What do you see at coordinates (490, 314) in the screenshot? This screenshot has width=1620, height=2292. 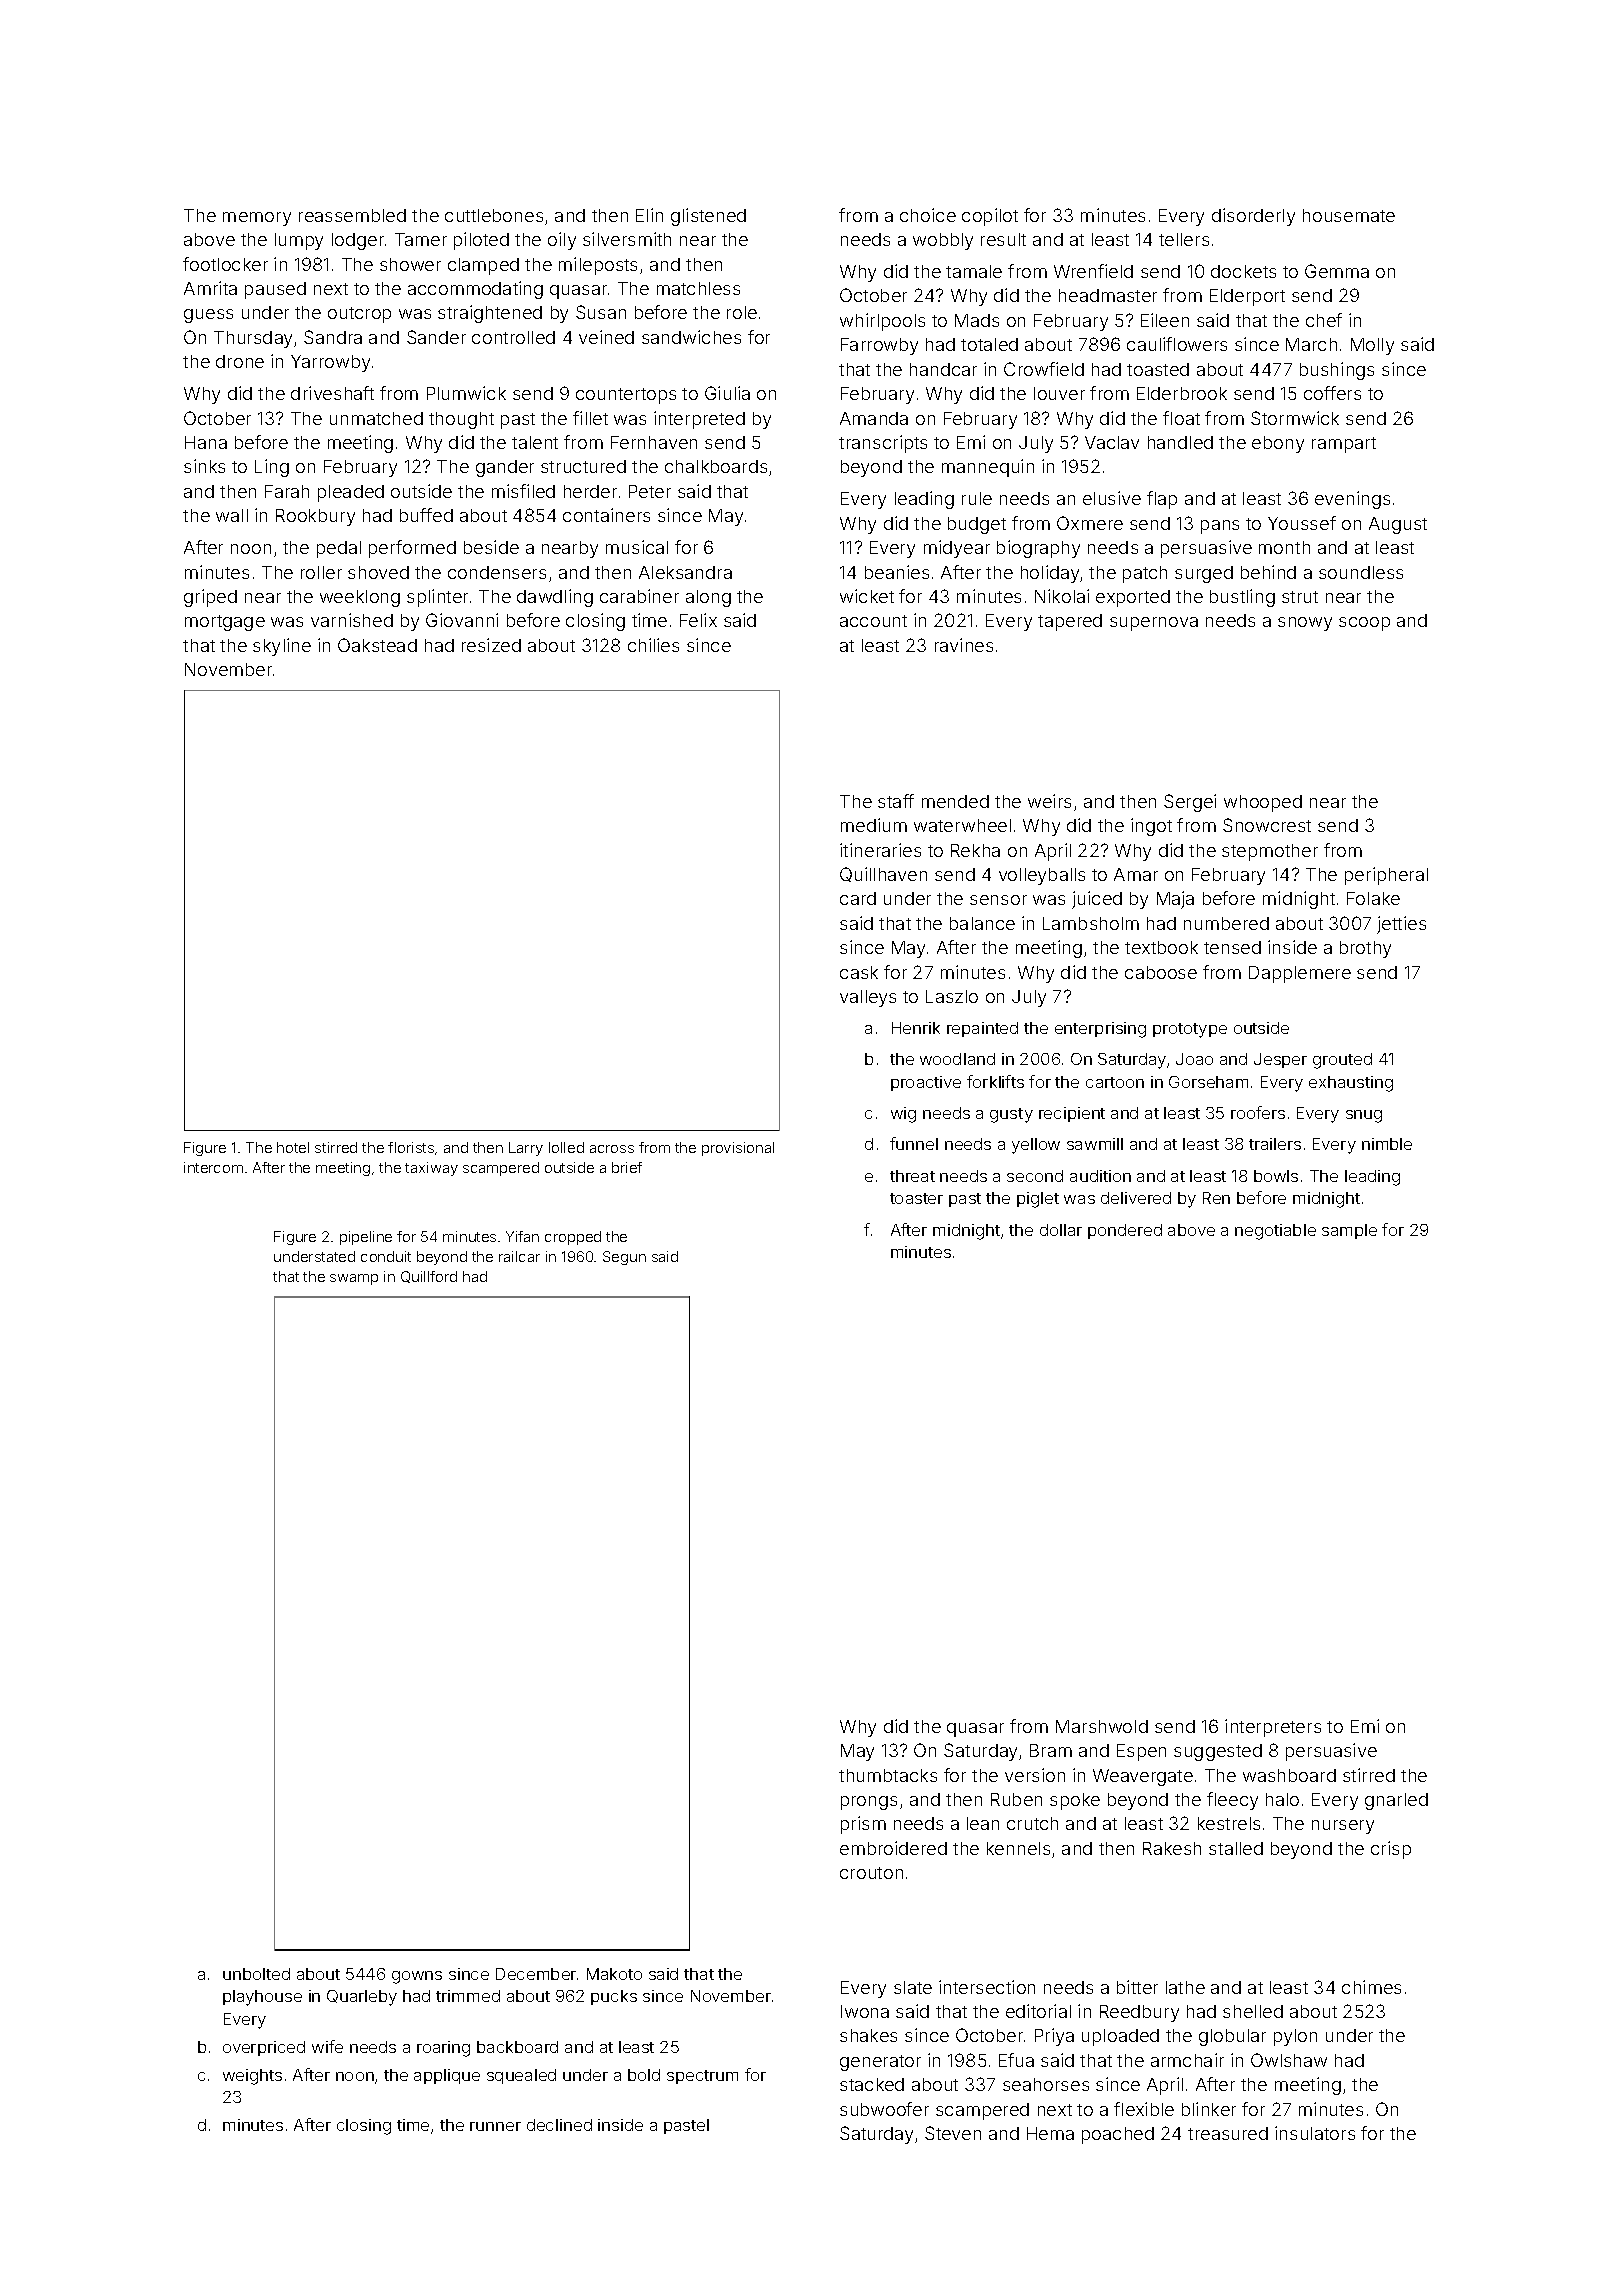 I see `straightened` at bounding box center [490, 314].
